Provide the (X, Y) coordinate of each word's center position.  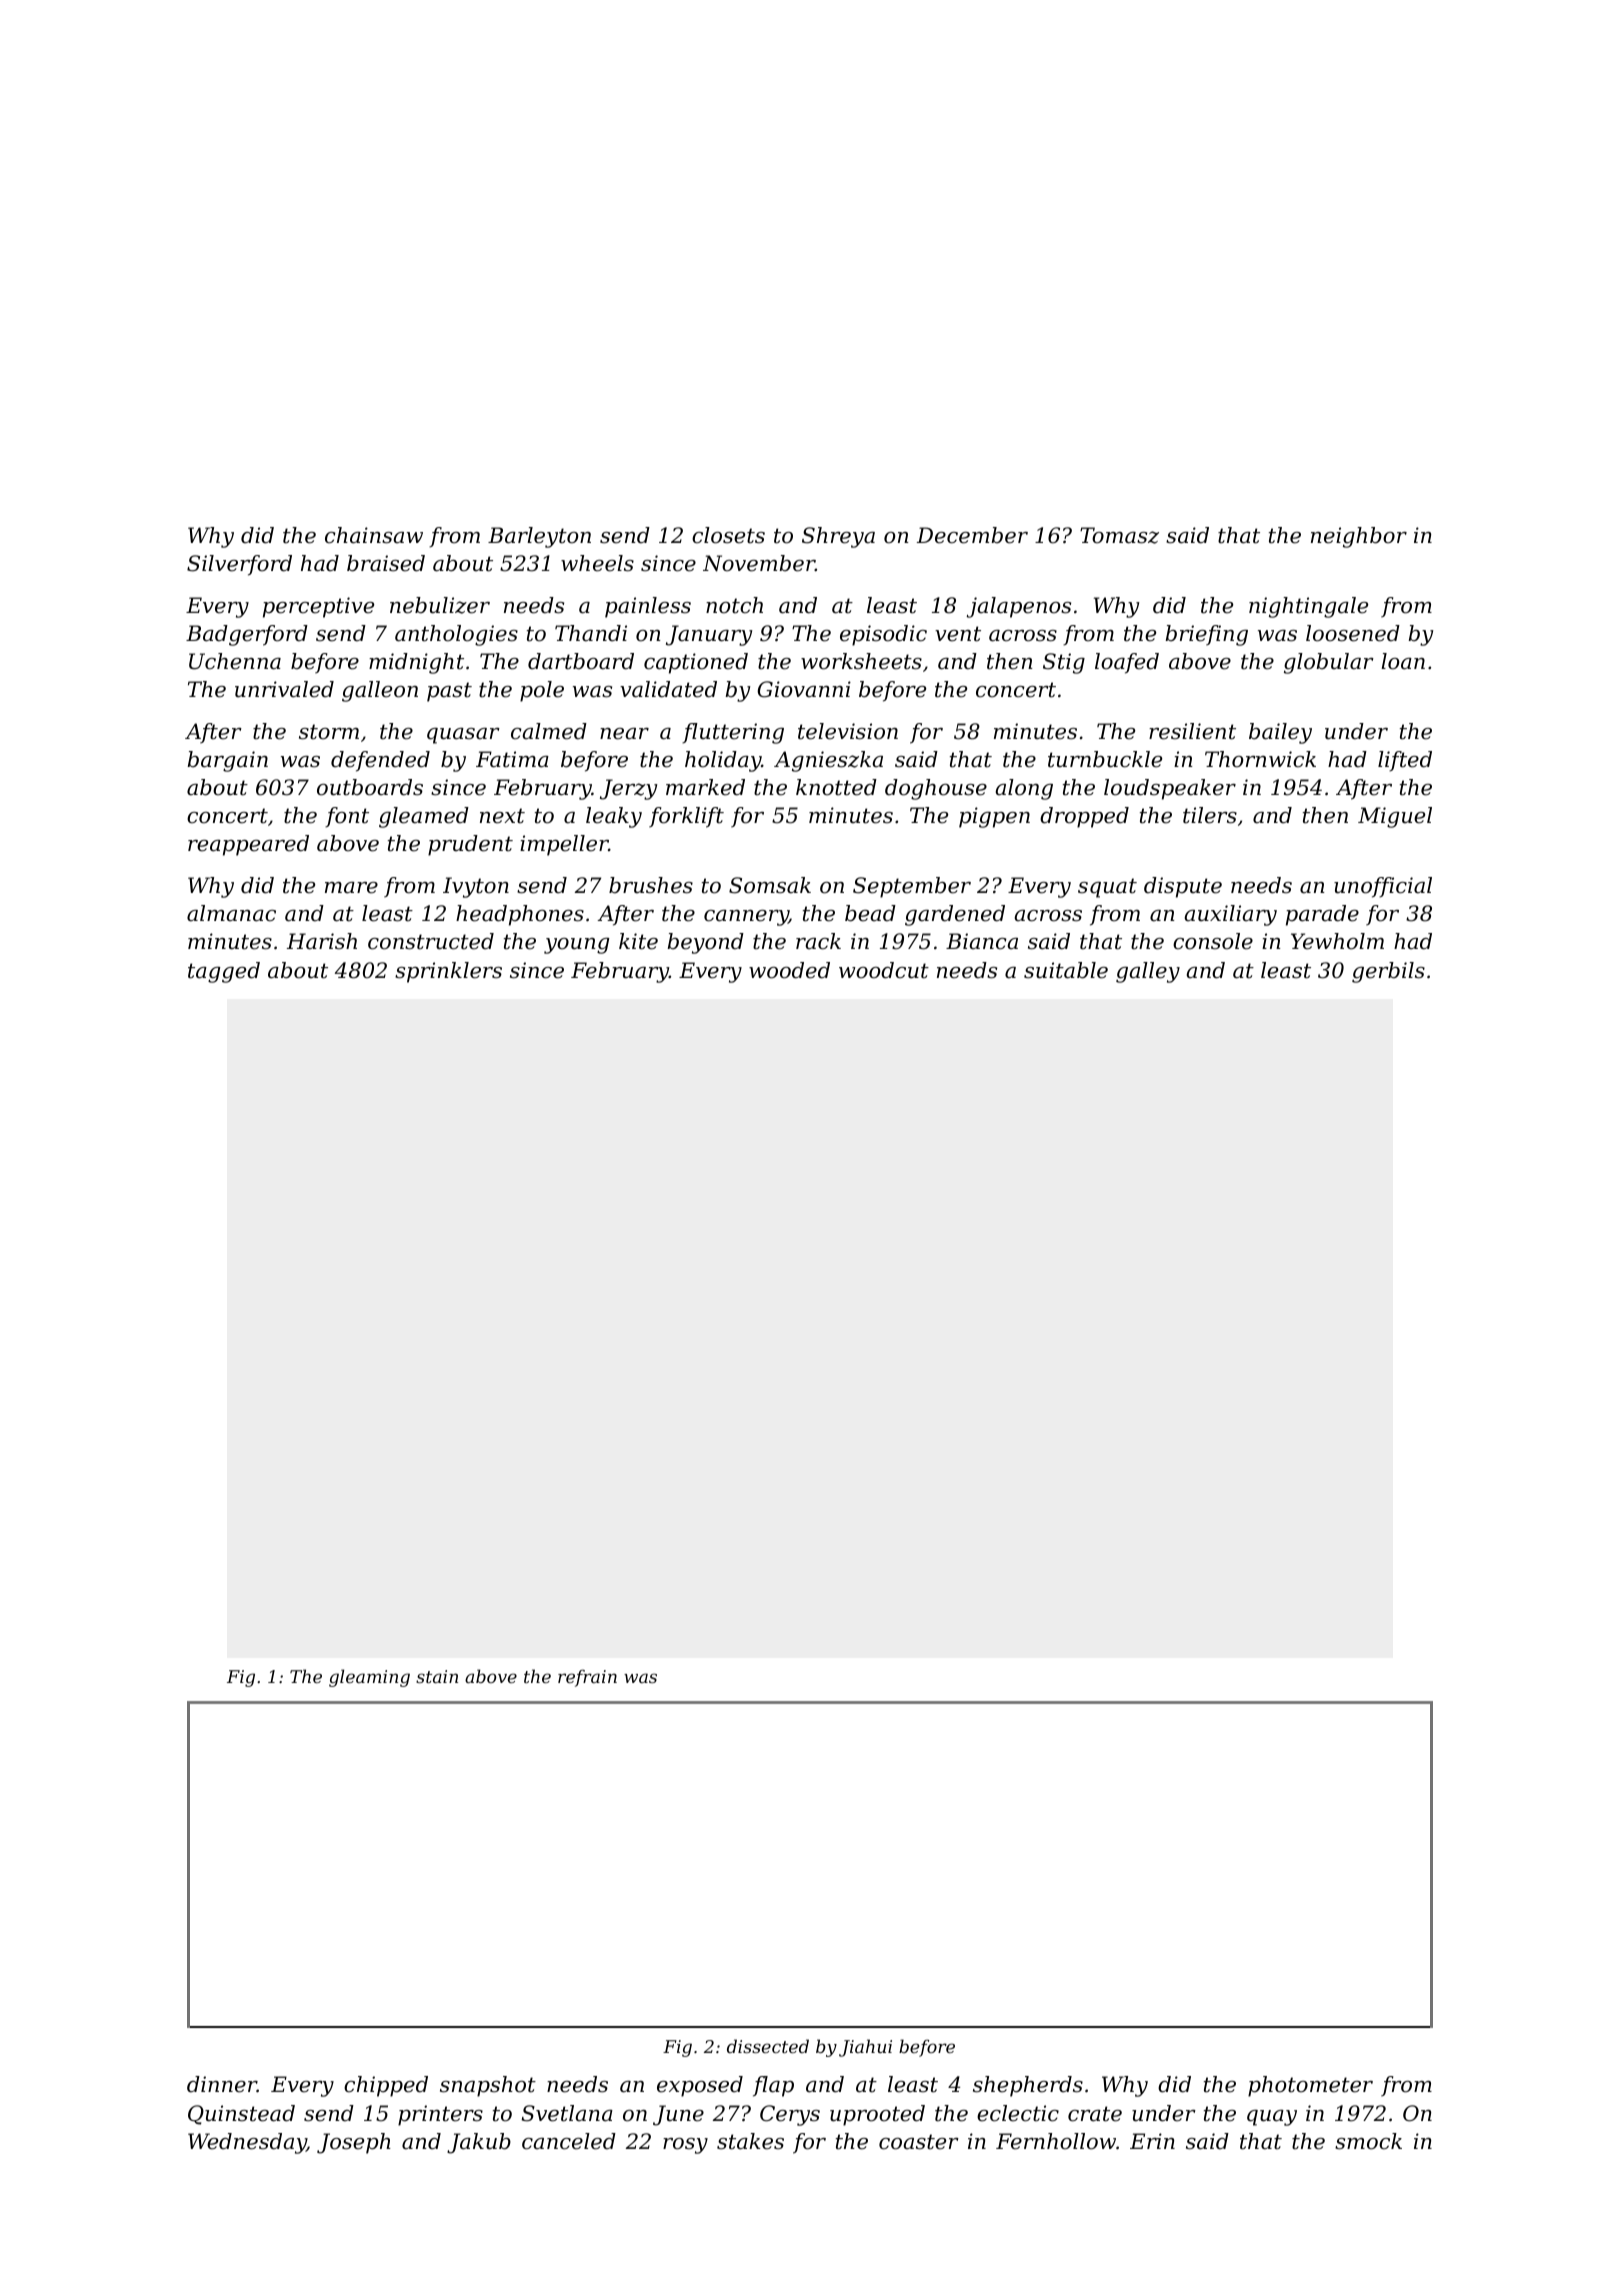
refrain (587, 1678)
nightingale (1308, 607)
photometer (1310, 2086)
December (972, 535)
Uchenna (235, 661)
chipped (386, 2086)
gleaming (369, 1678)
